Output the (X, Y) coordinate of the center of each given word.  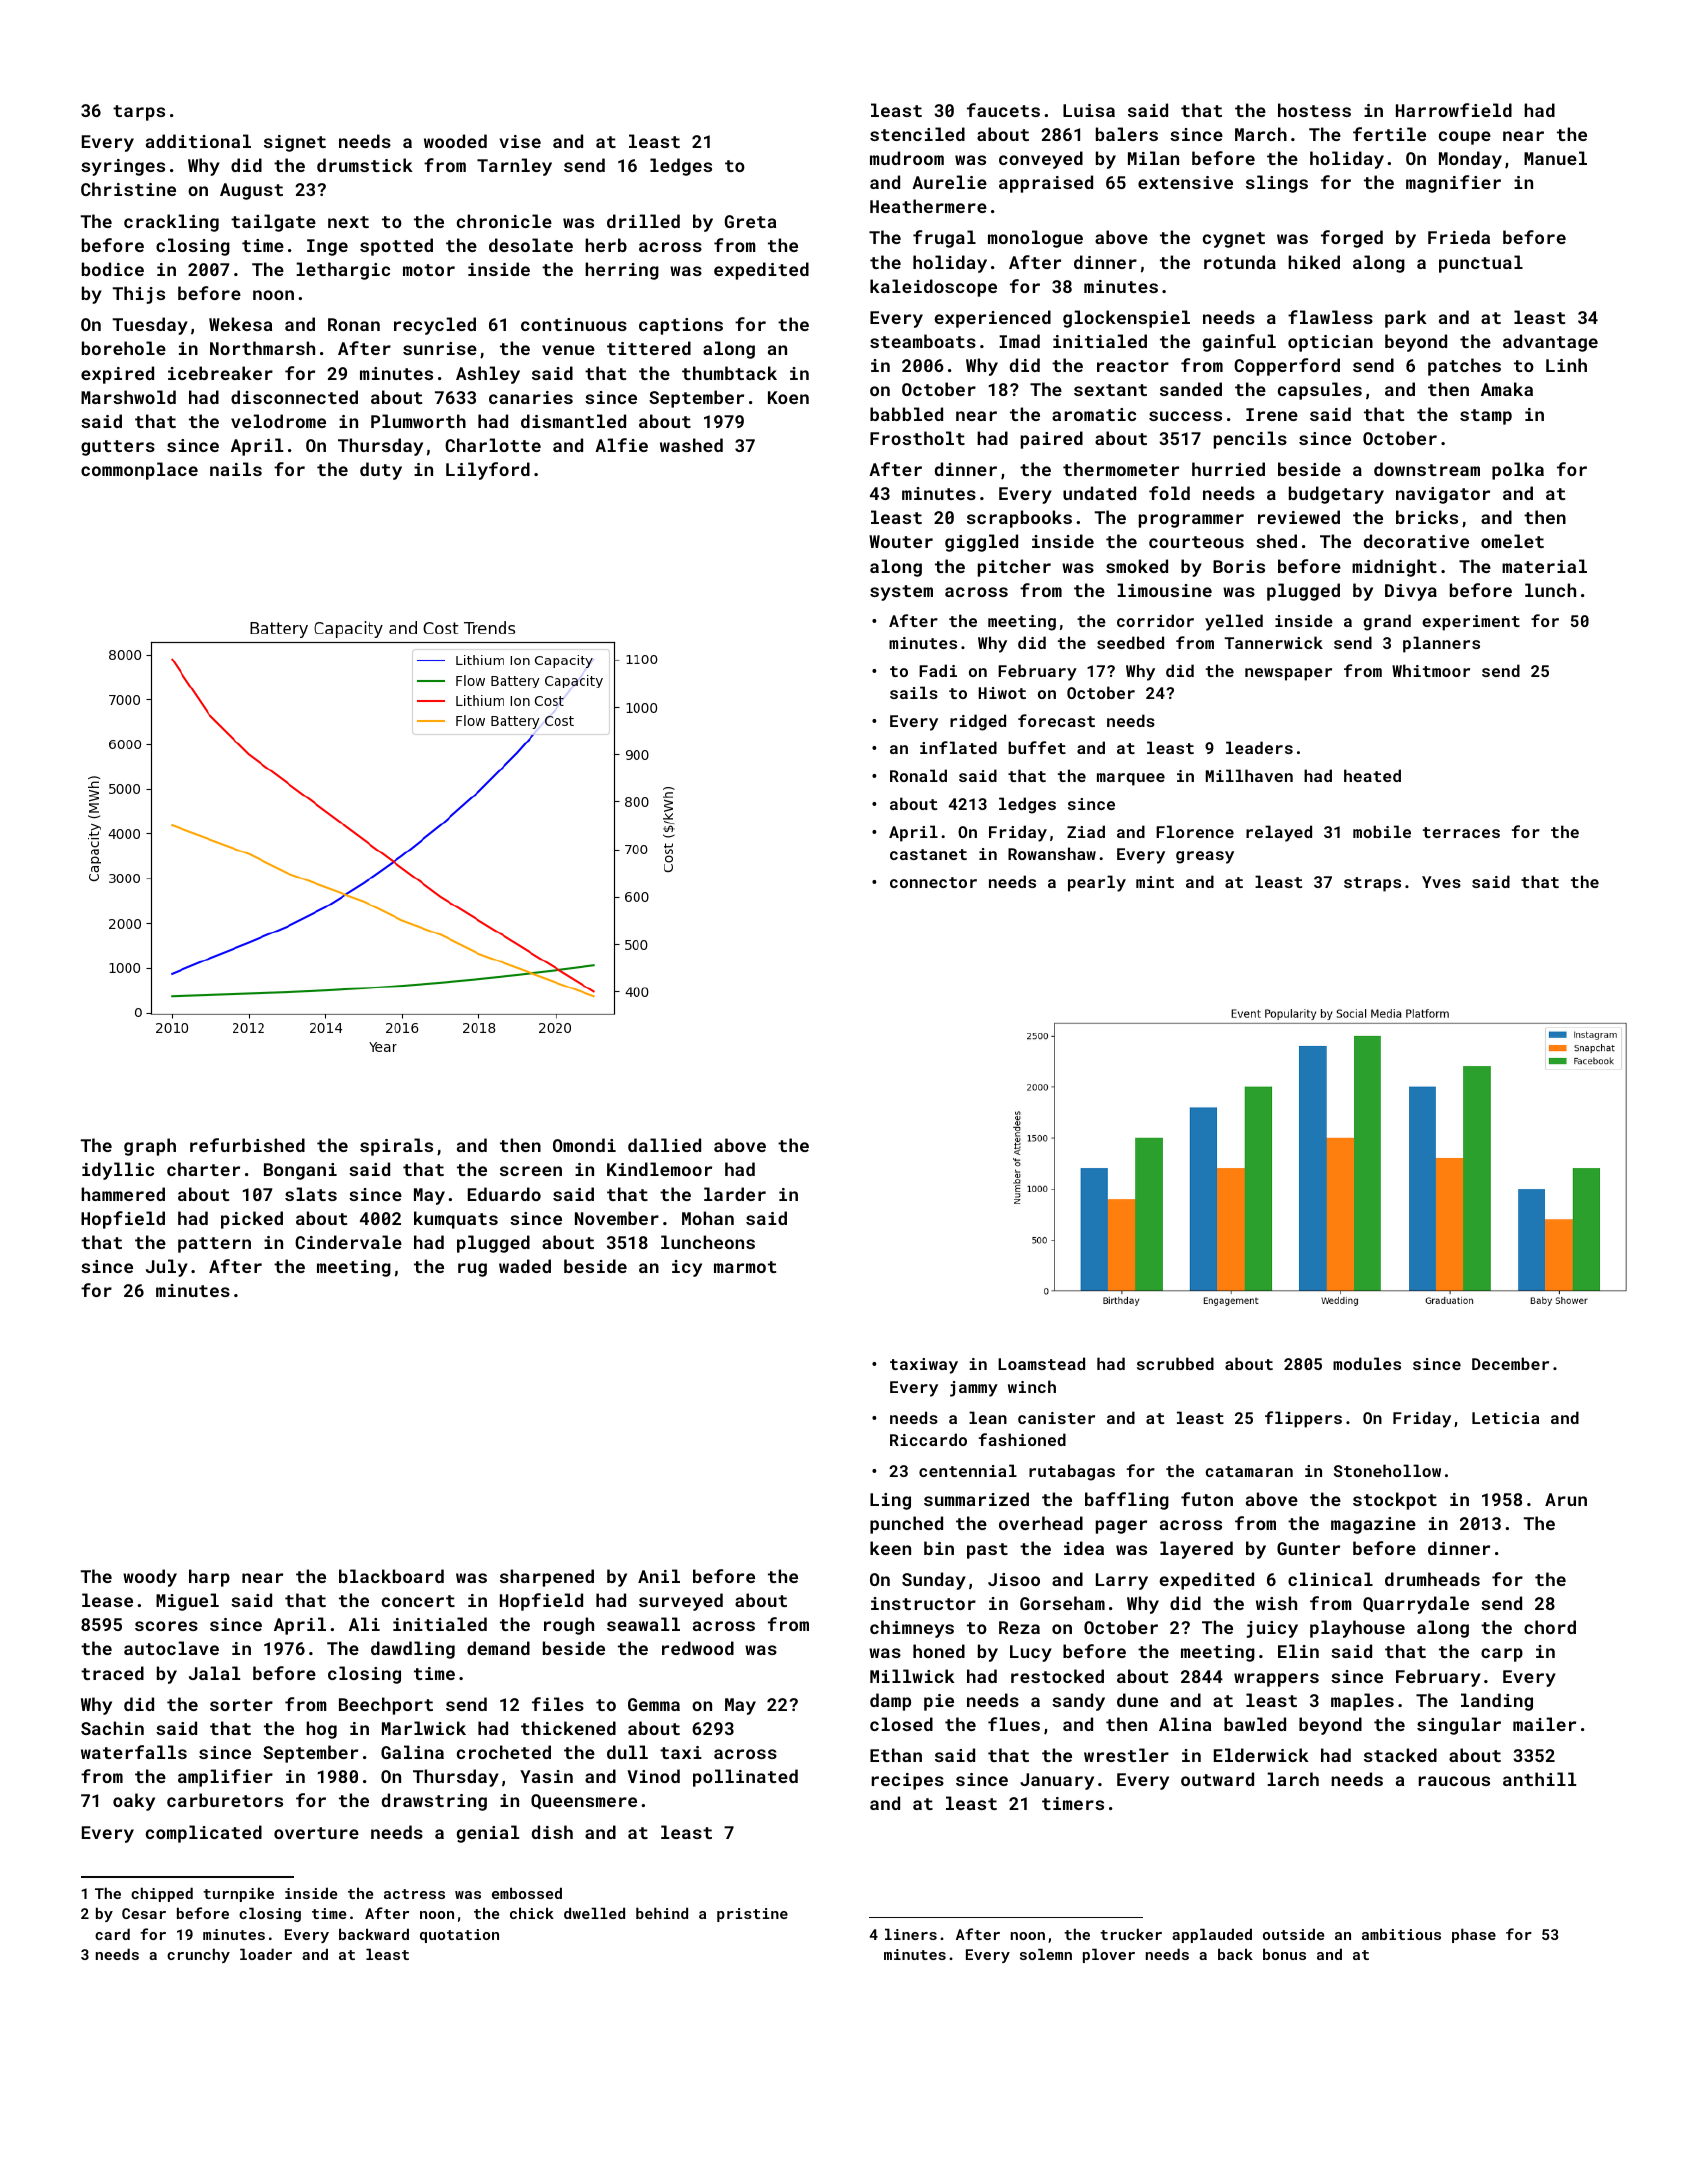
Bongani (300, 1171)
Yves (1441, 882)
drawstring (434, 1802)
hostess (1314, 110)
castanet (928, 854)
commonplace (139, 471)
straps (1372, 884)
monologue (1035, 239)
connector (933, 882)
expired (117, 375)
